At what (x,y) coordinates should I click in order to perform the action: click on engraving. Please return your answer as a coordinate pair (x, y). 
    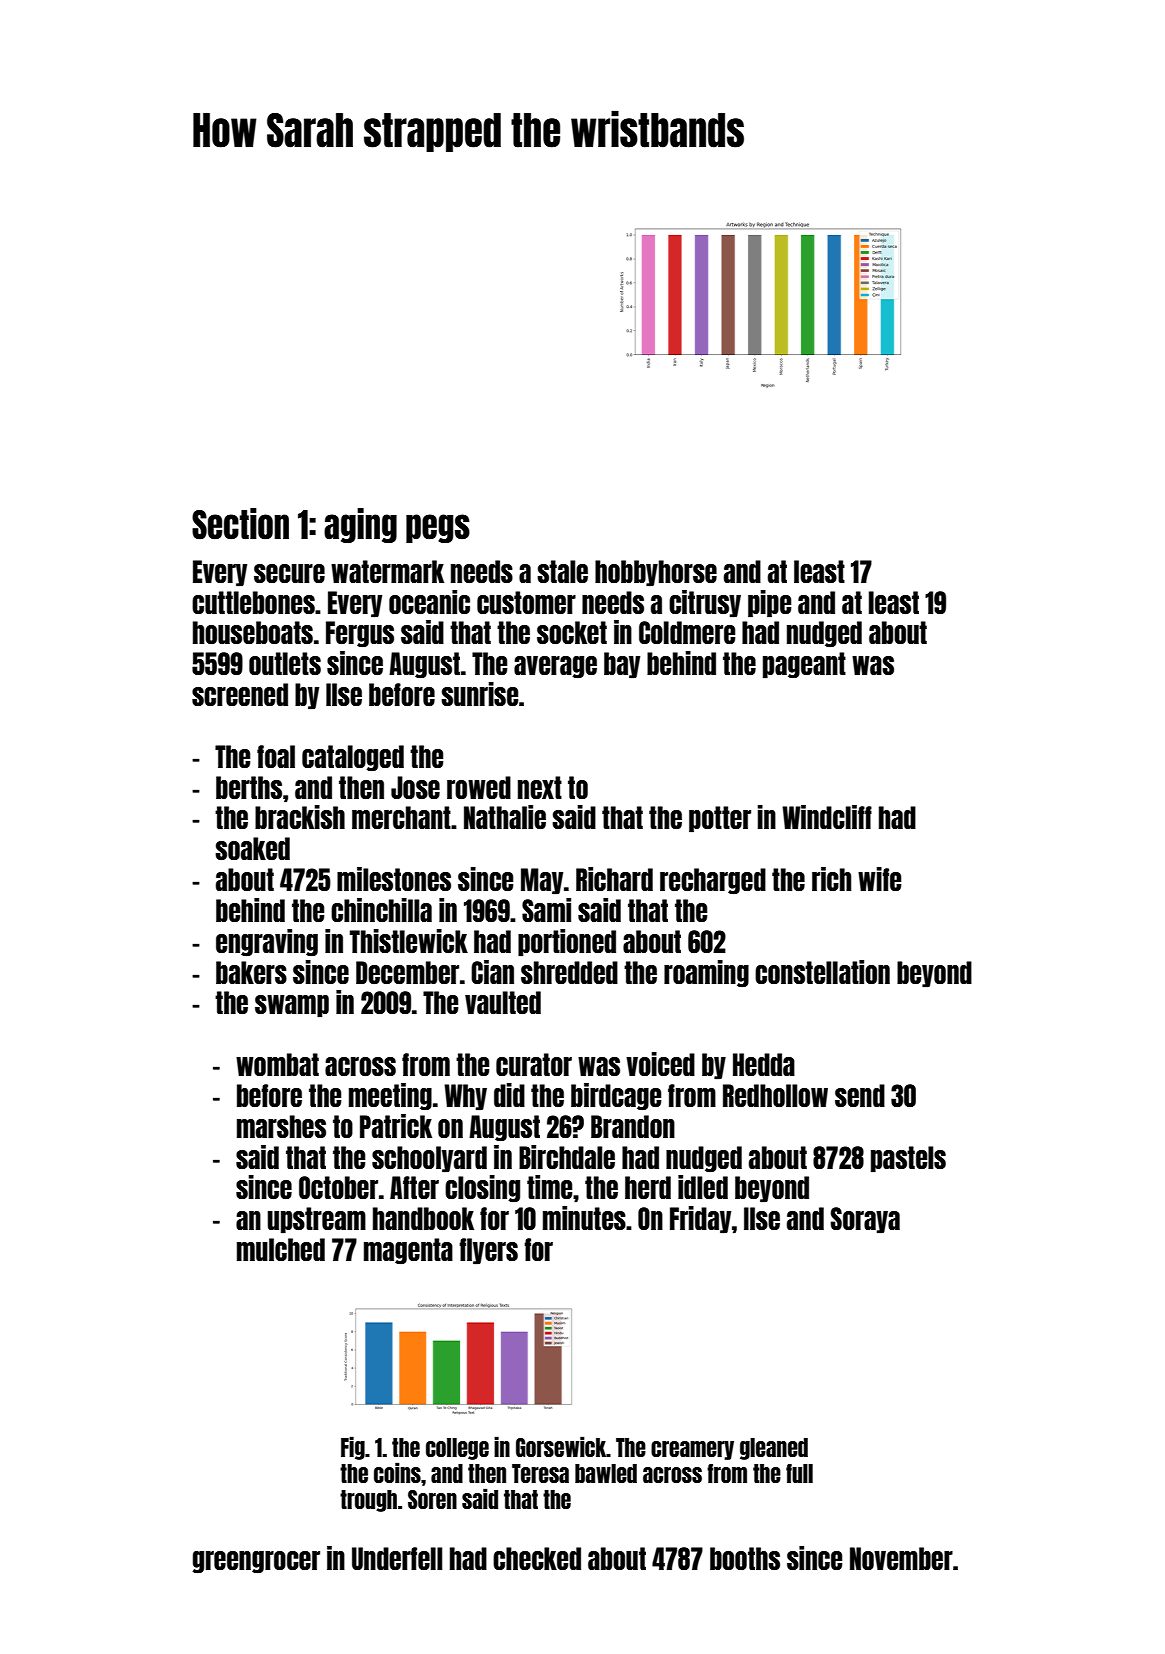
    Looking at the image, I should click on (267, 942).
